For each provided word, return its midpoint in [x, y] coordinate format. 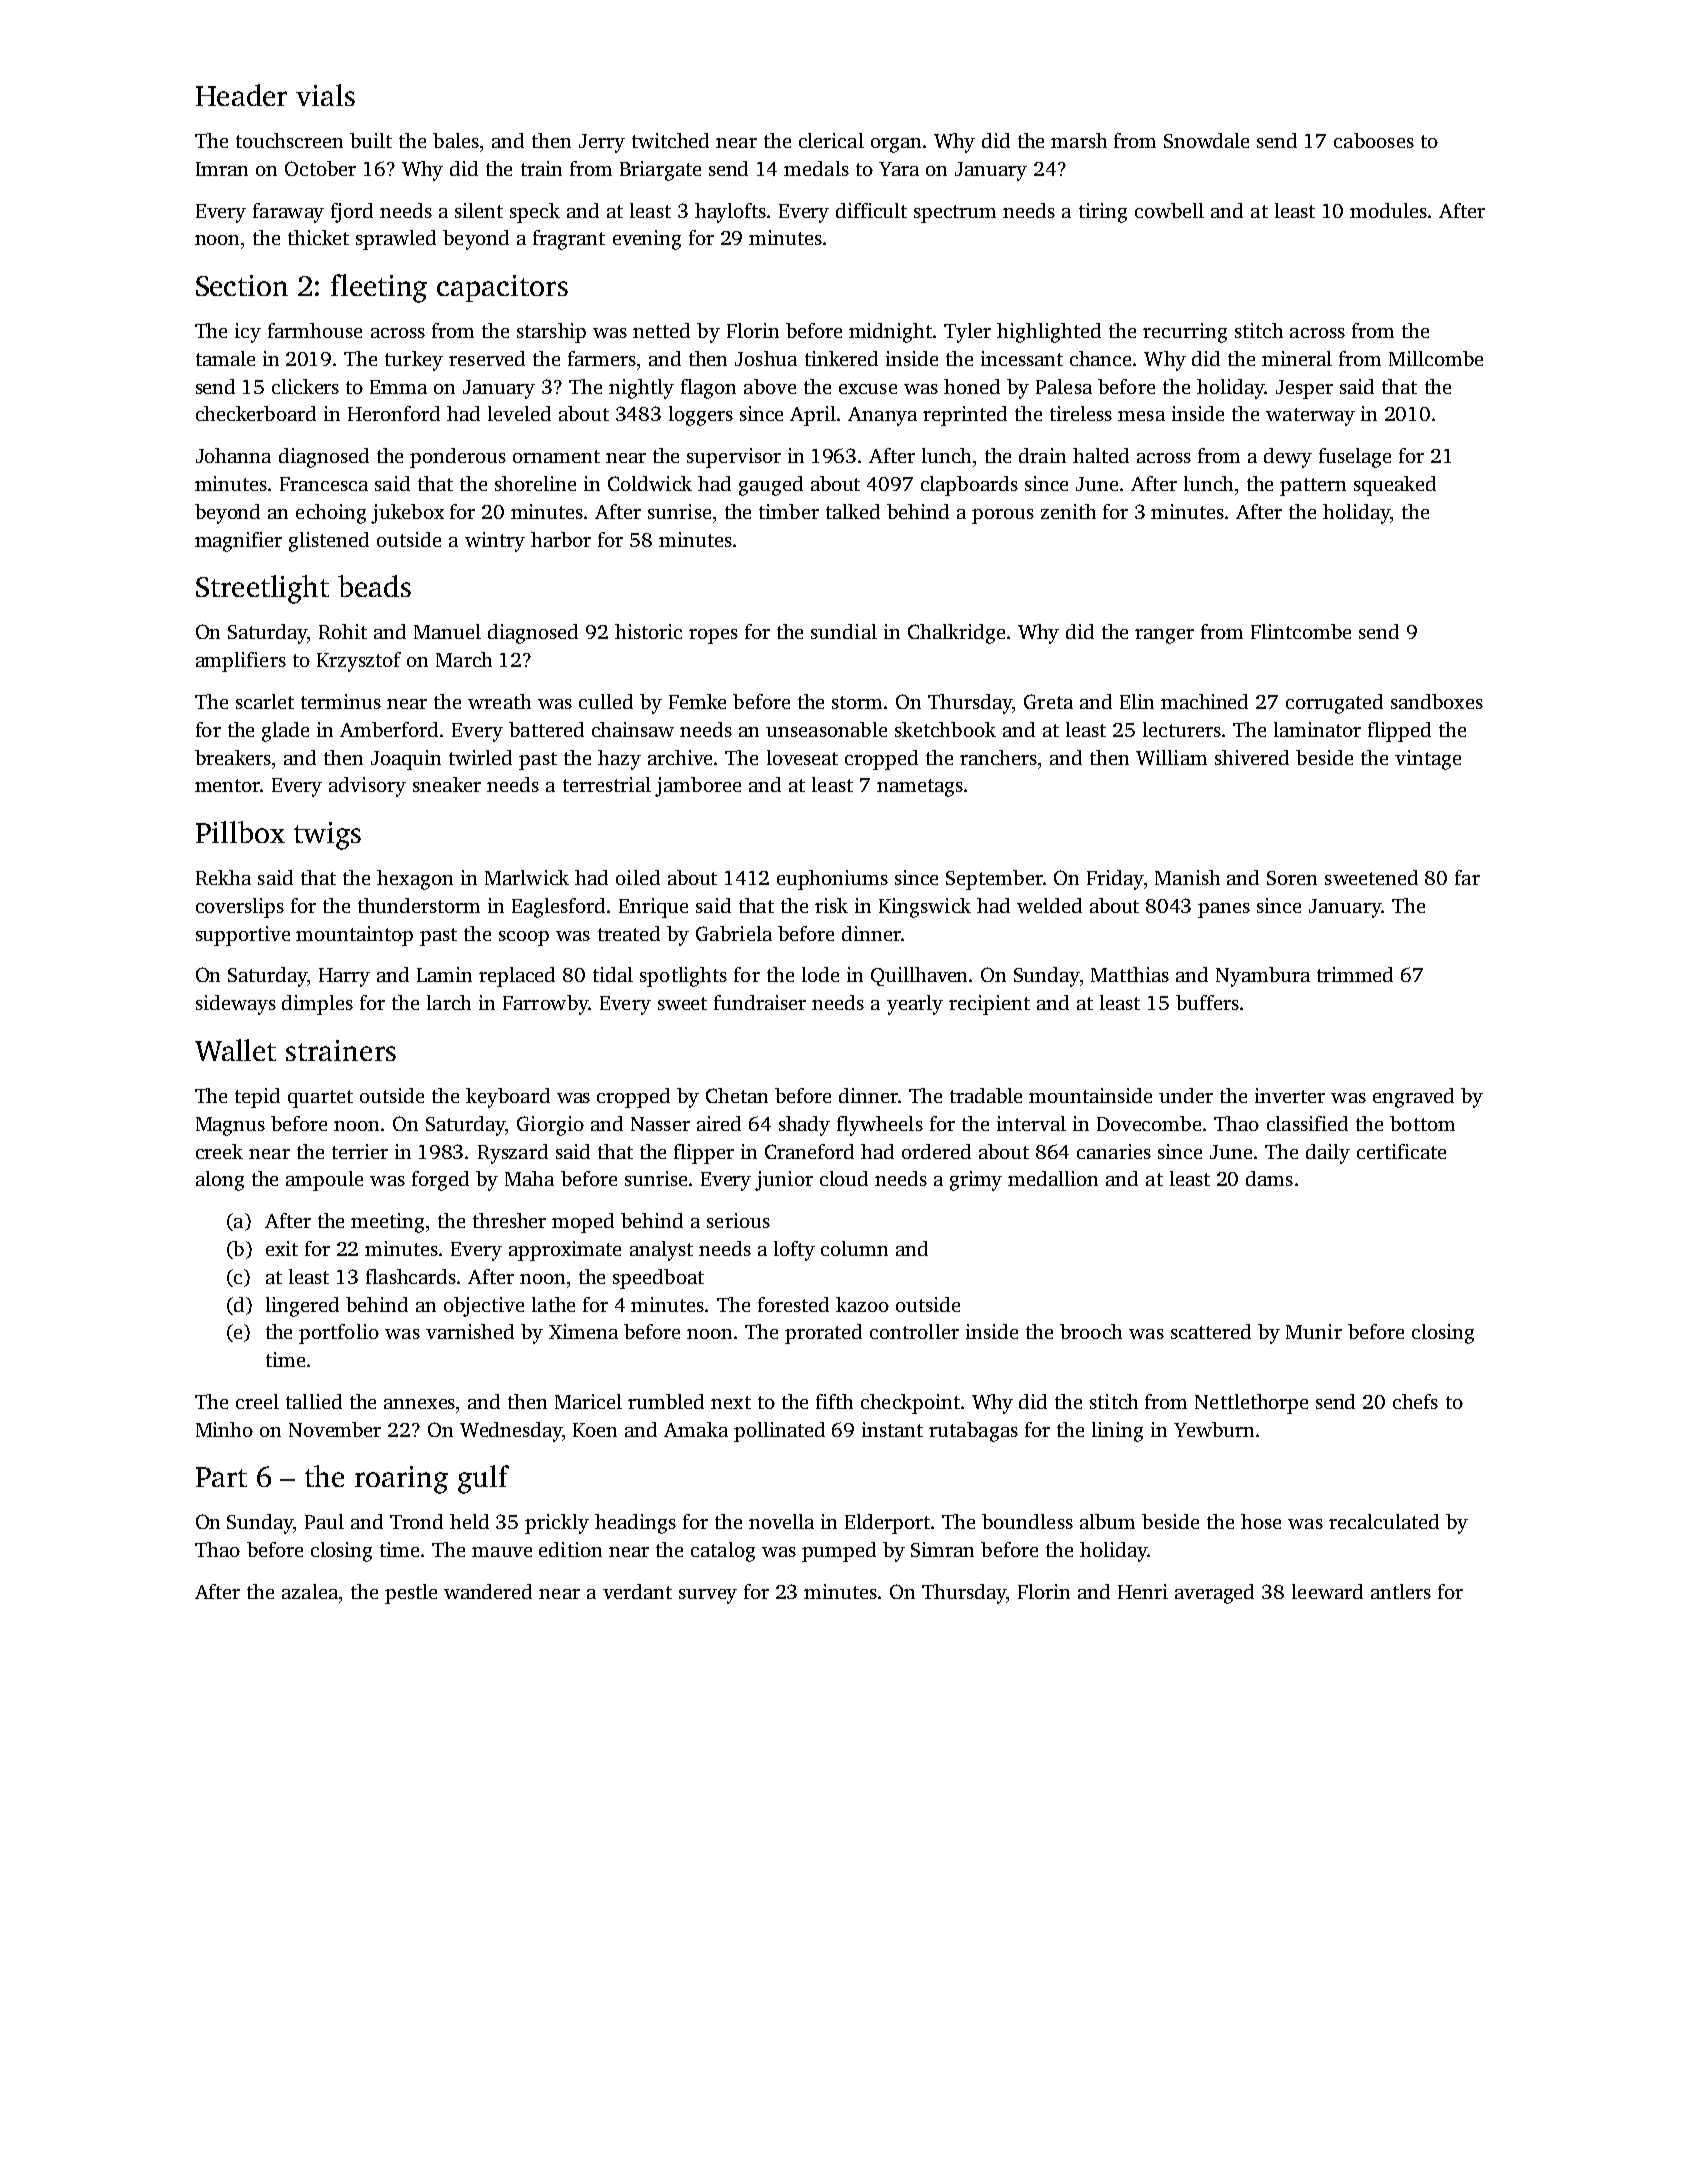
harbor [561, 539]
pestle [411, 1594]
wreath [499, 701]
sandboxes [1437, 701]
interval [1031, 1123]
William [1171, 757]
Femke [697, 701]
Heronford [394, 413]
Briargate [660, 171]
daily [1328, 1154]
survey [708, 1596]
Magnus [230, 1126]
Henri [1143, 1591]
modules [1388, 210]
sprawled [396, 240]
